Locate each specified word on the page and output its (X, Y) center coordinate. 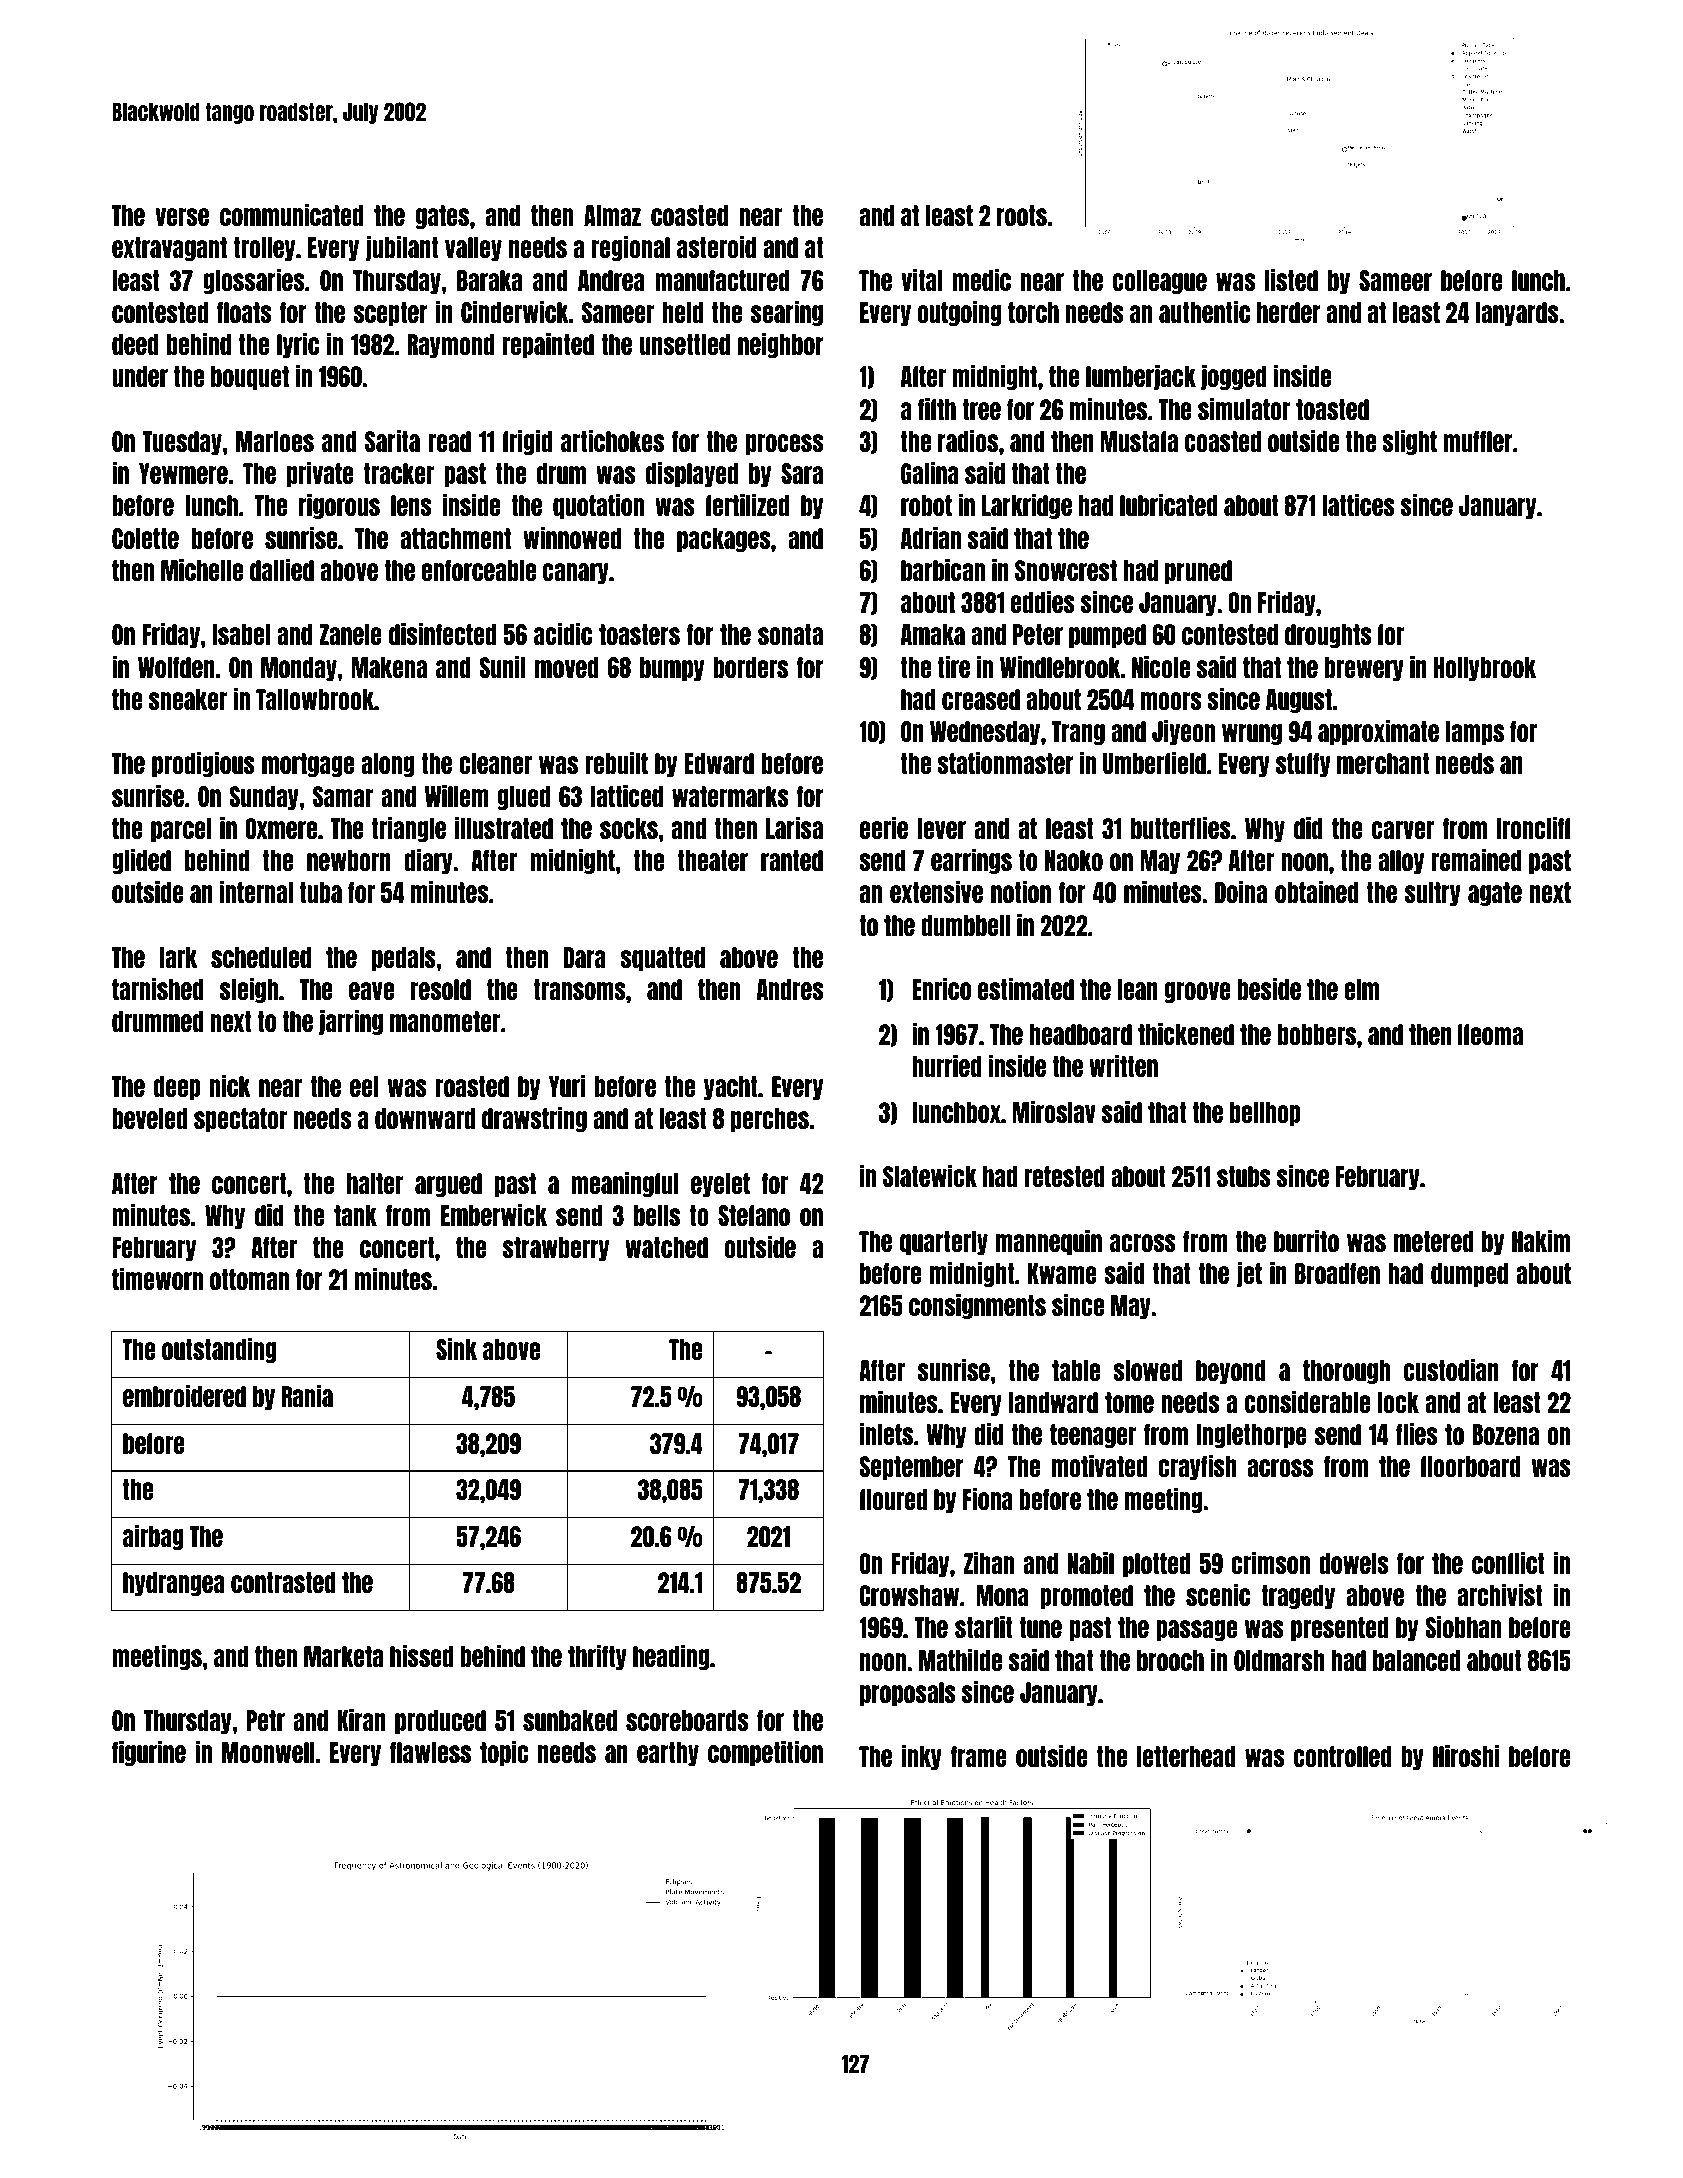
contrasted (283, 1582)
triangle (409, 829)
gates (442, 217)
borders (750, 667)
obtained (1317, 892)
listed (1291, 280)
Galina (930, 473)
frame (979, 1756)
